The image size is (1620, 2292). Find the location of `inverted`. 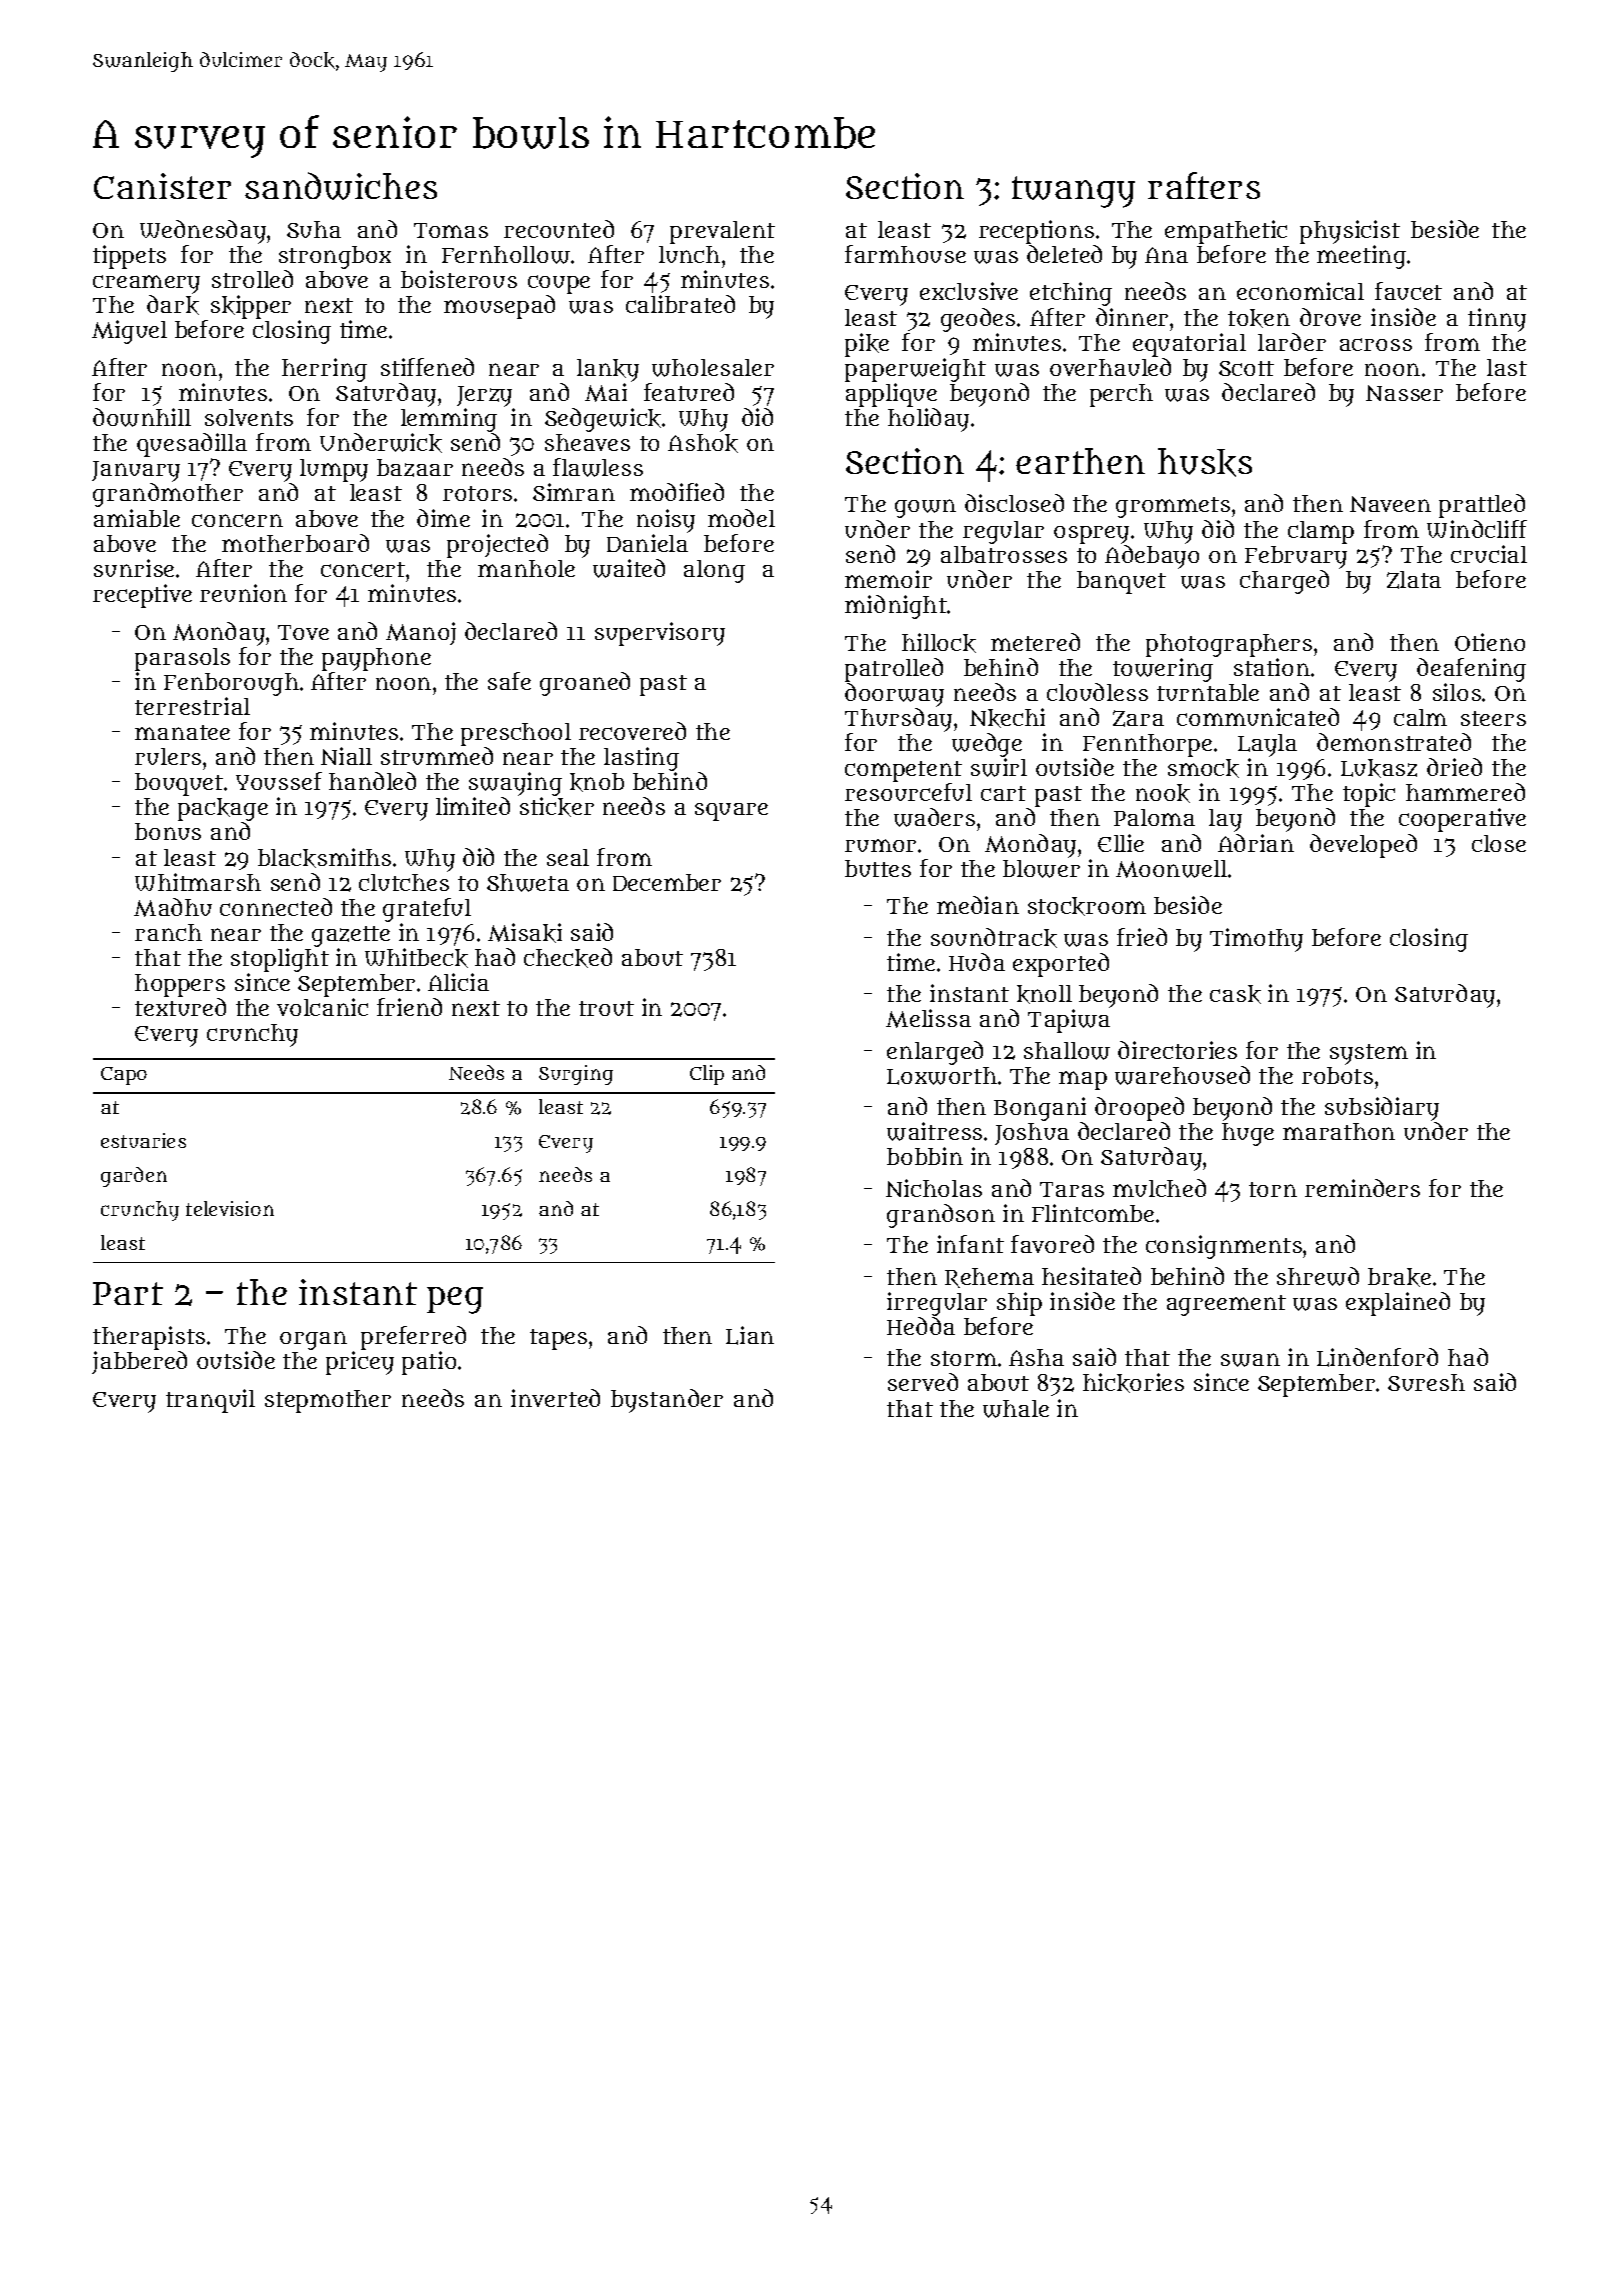

inverted is located at coordinates (555, 1398).
